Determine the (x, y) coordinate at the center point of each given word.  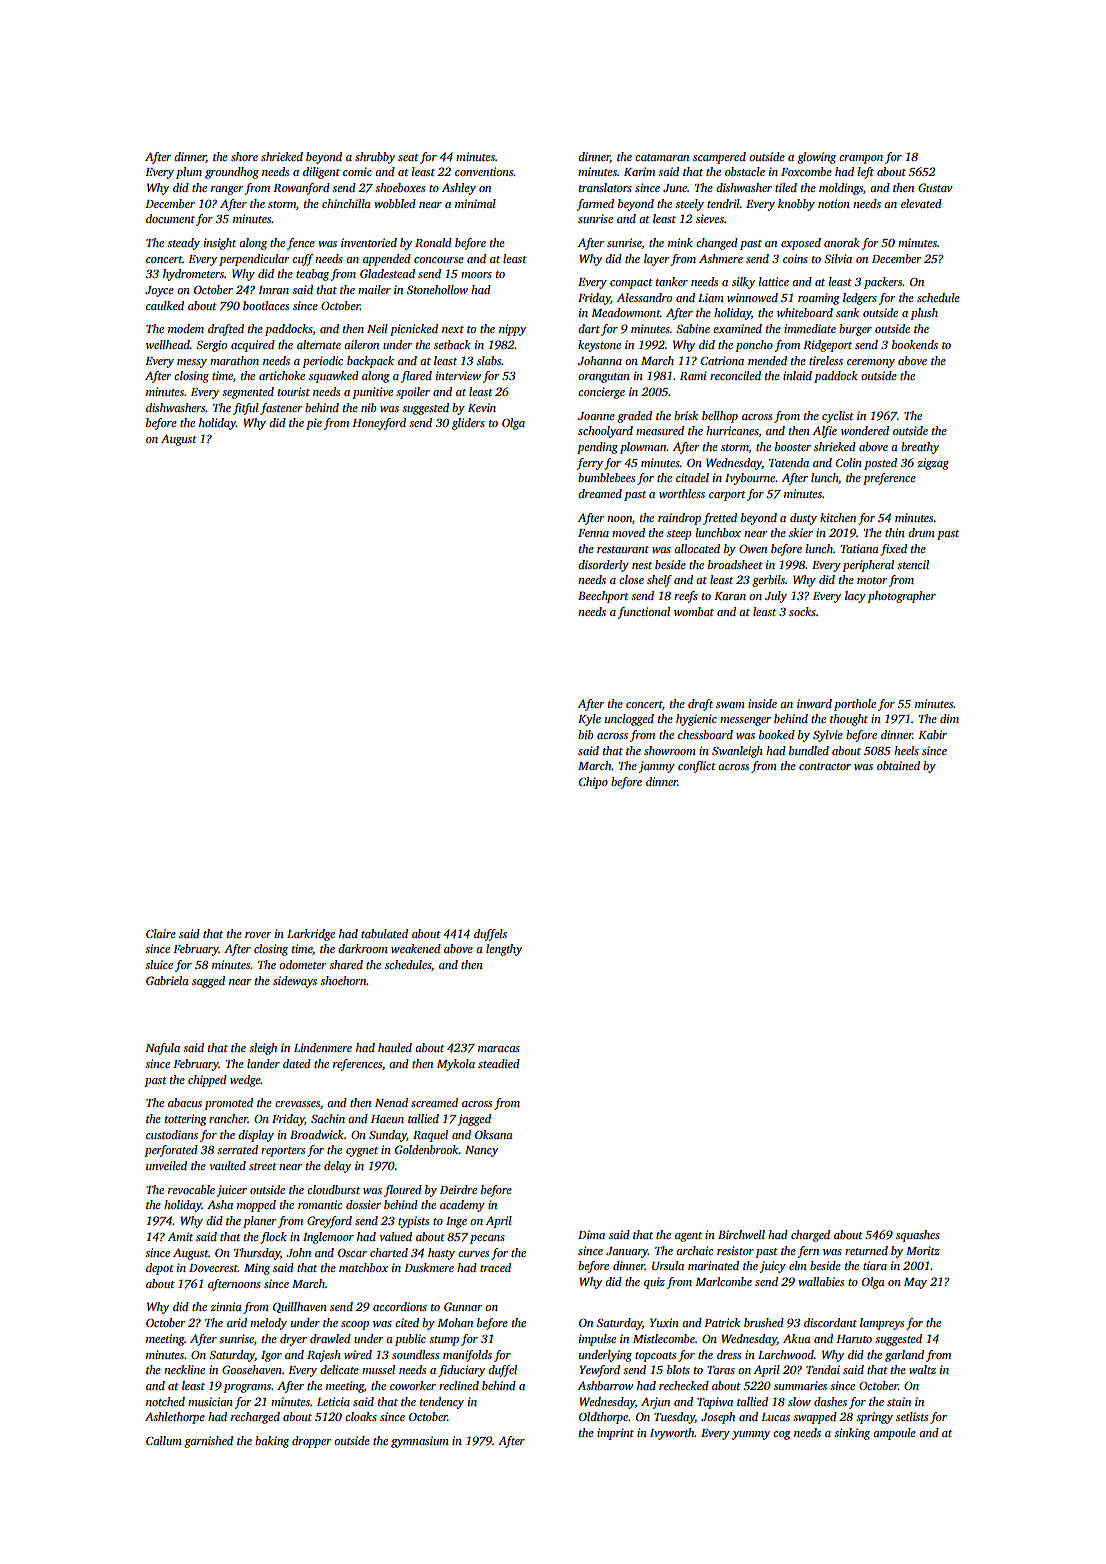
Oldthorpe (603, 1418)
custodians (172, 1134)
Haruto (854, 1339)
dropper (312, 1442)
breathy (920, 448)
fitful (246, 409)
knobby (796, 205)
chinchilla (346, 203)
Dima (591, 1234)
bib (586, 734)
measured (660, 430)
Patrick (722, 1322)
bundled (809, 750)
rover (258, 935)
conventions (484, 171)
